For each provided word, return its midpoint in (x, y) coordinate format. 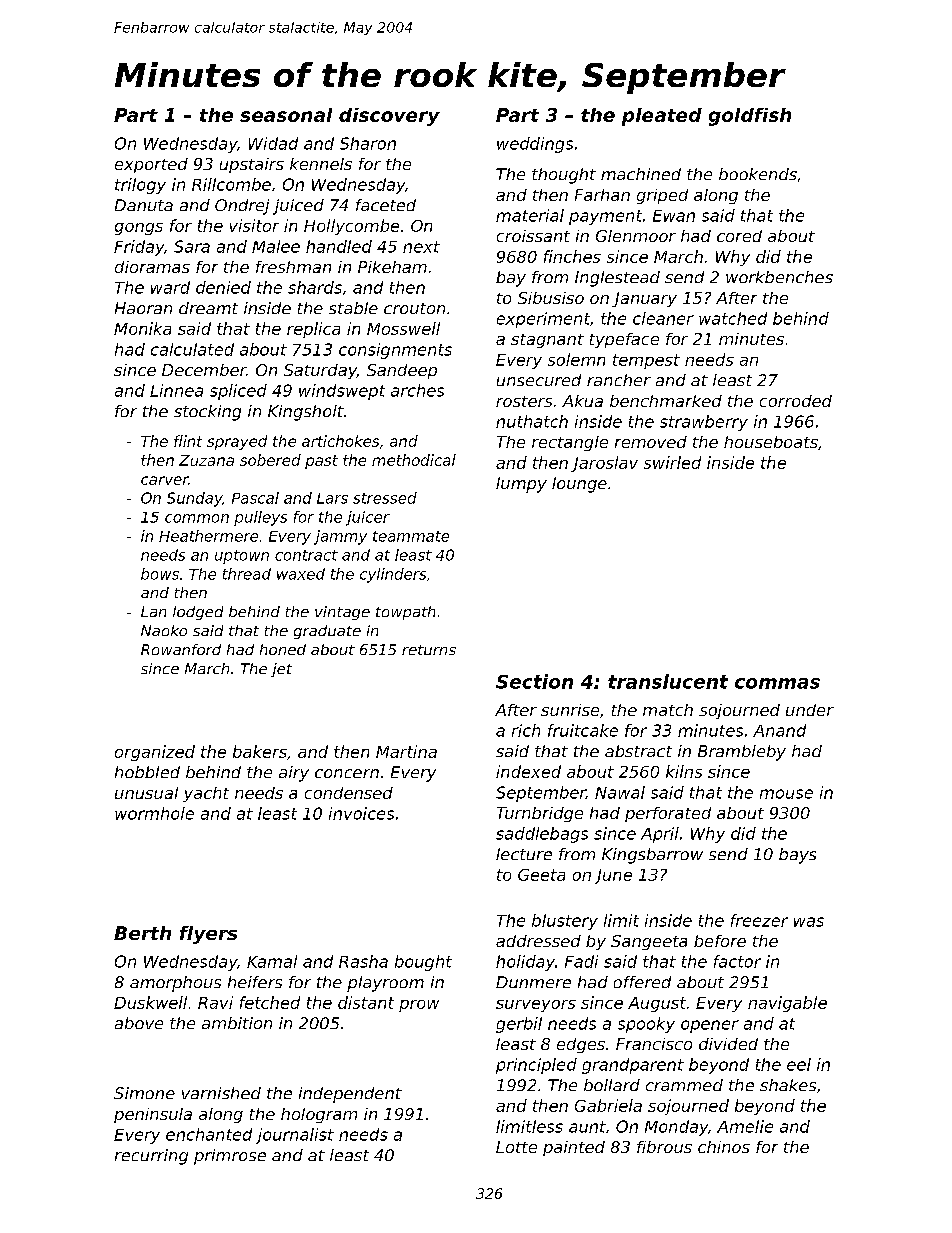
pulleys (260, 518)
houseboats (771, 442)
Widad (273, 143)
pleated (662, 117)
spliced (238, 392)
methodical (414, 460)
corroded (796, 401)
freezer (759, 920)
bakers (260, 751)
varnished (221, 1093)
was (809, 922)
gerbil (519, 1025)
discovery (389, 117)
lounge (579, 485)
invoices (361, 813)
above (139, 1023)
